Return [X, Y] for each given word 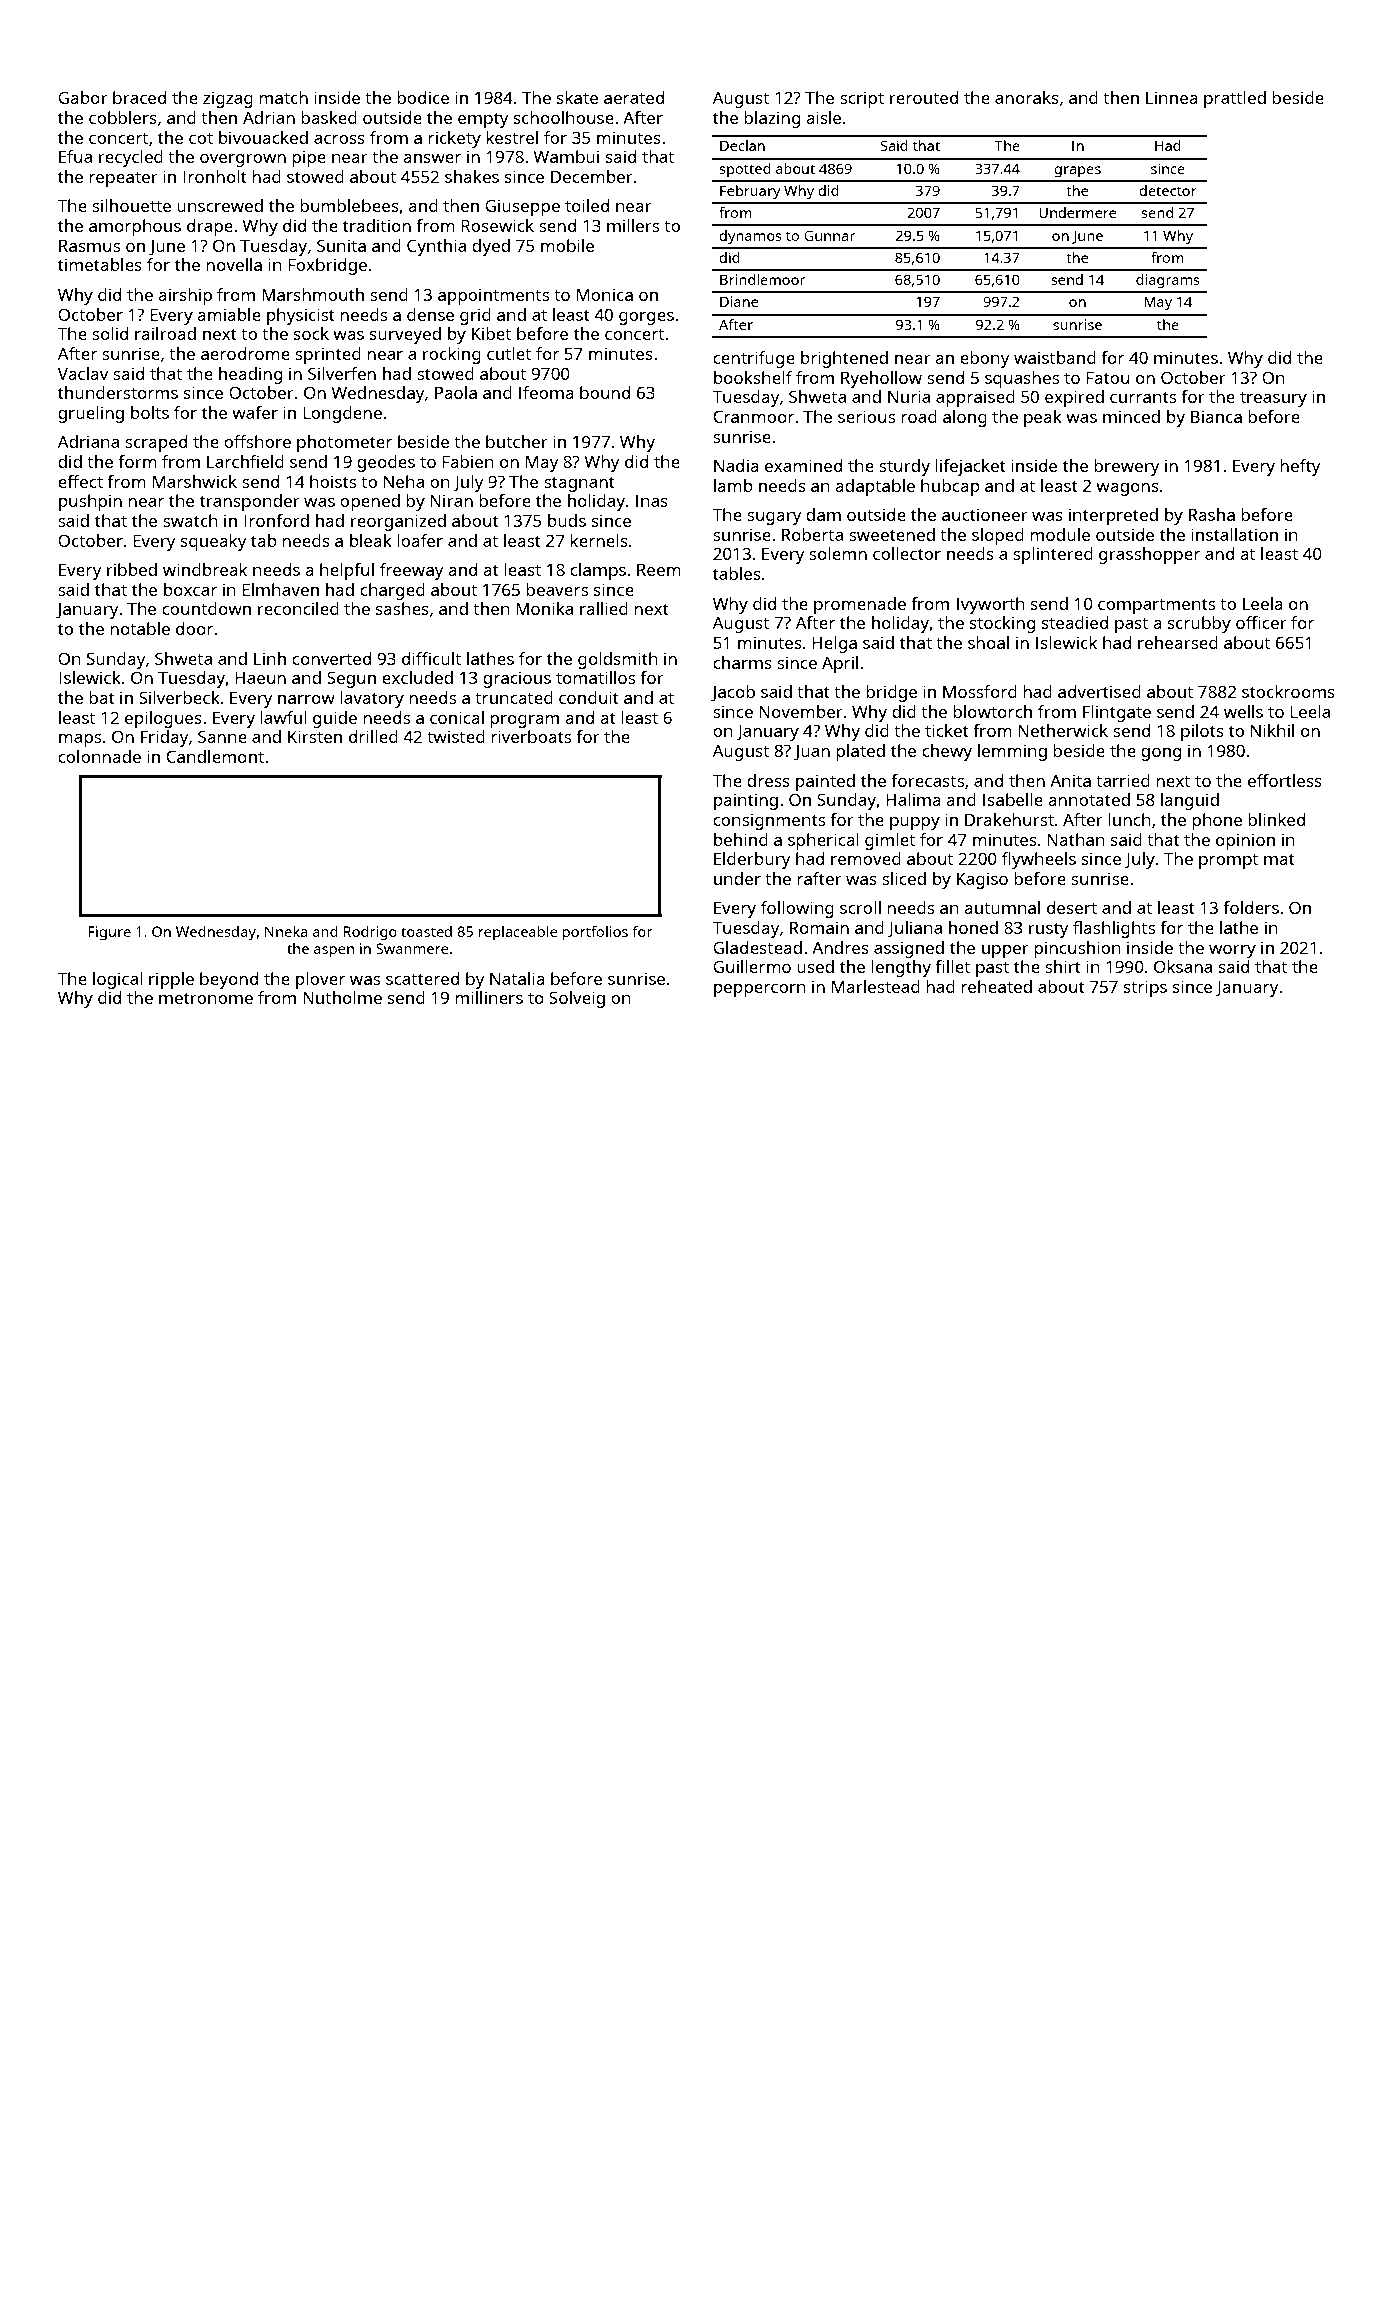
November [801, 711]
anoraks [1027, 97]
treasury [1273, 399]
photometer [344, 443]
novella [234, 264]
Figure [109, 933]
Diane [739, 301]
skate [577, 97]
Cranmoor [753, 416]
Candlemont [215, 756]
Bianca [1216, 416]
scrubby [1199, 624]
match [283, 97]
